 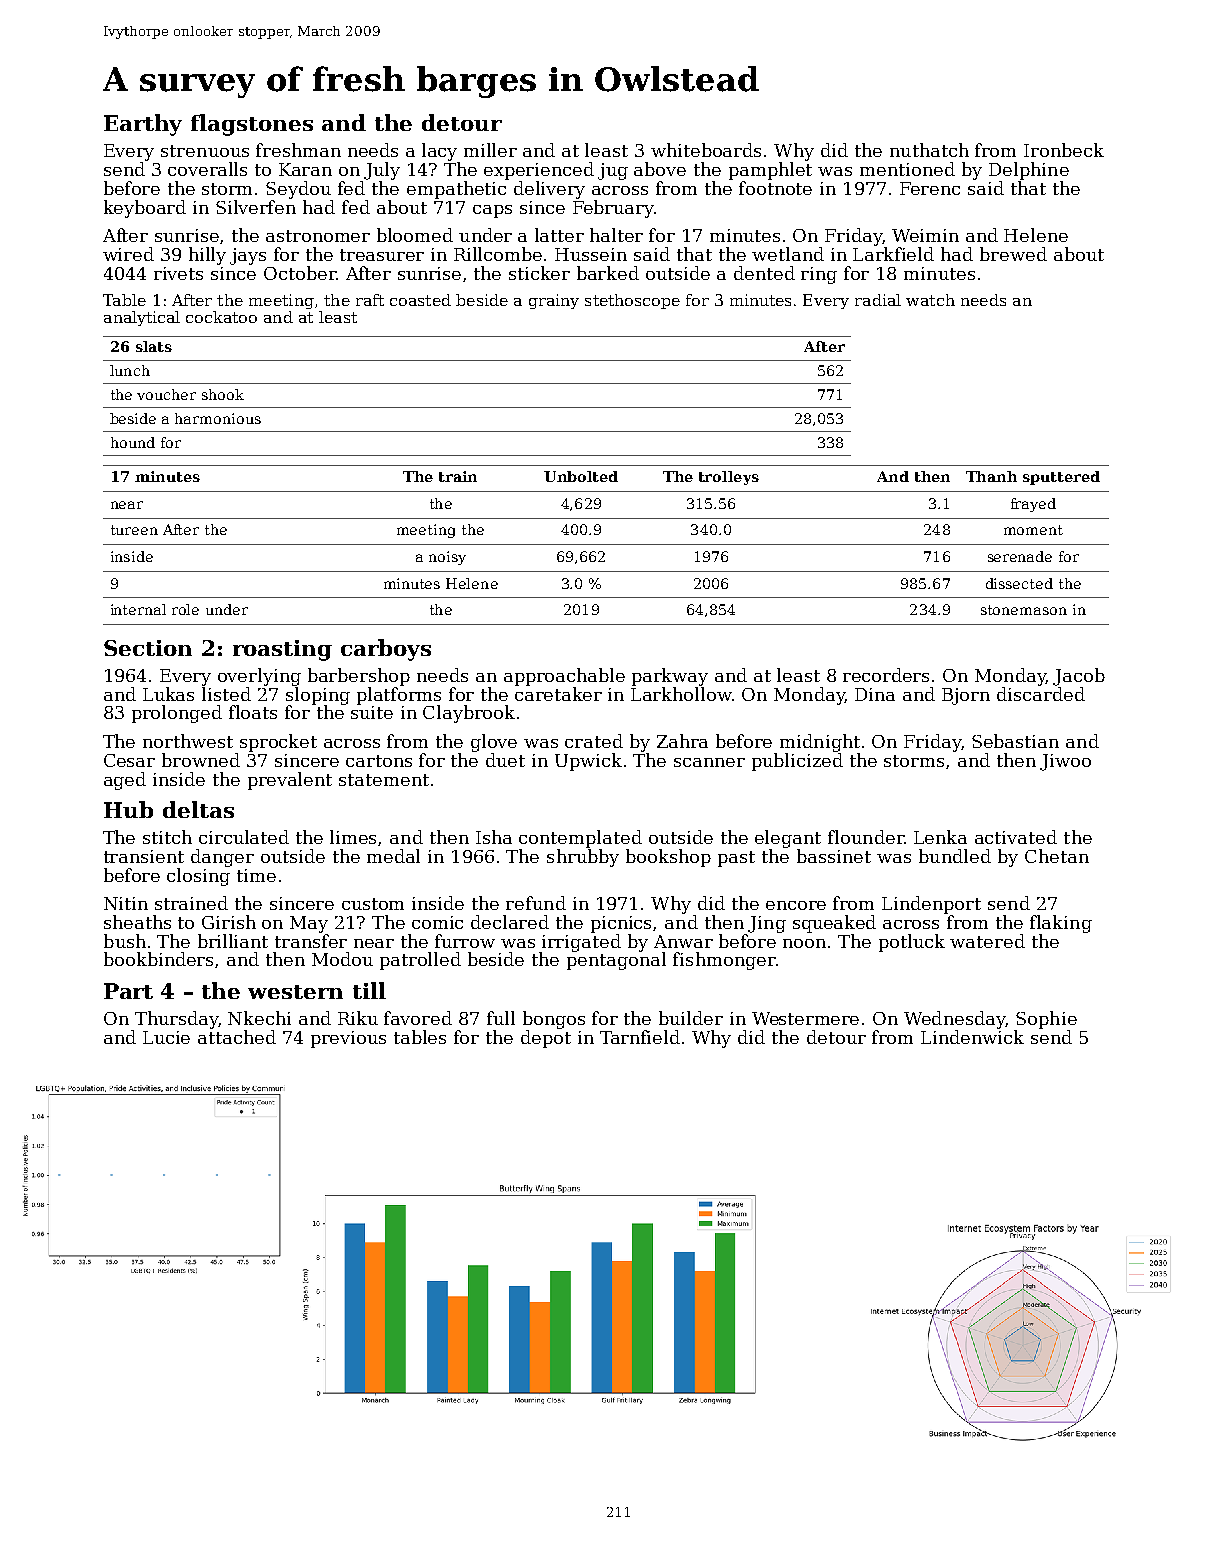 What do you see at coordinates (1033, 505) in the screenshot?
I see `frayed` at bounding box center [1033, 505].
